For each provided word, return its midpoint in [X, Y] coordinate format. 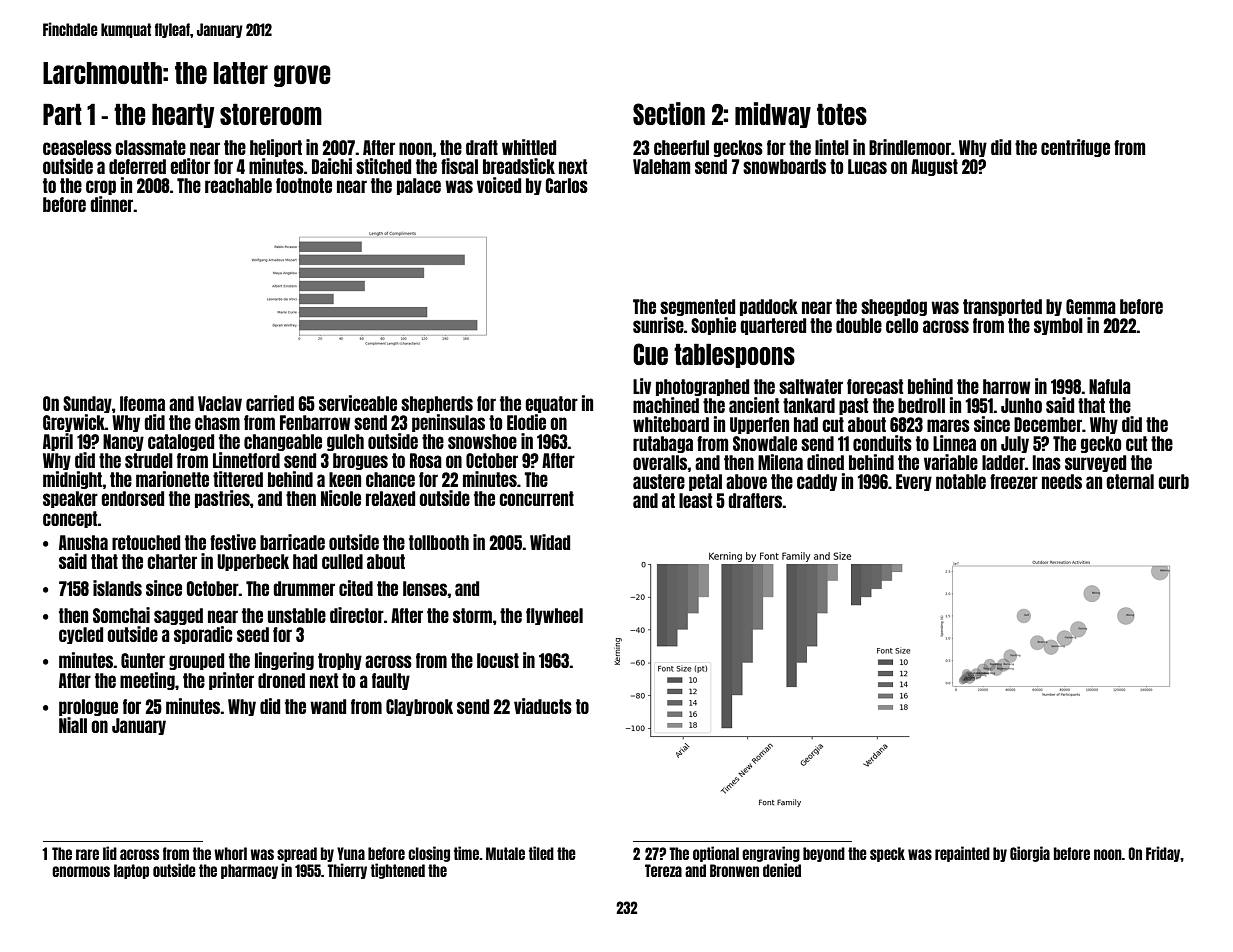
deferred [137, 166]
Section [669, 113]
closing [429, 854]
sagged [178, 616]
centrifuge [1075, 148]
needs [1062, 481]
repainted [962, 854]
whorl [230, 853]
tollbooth [439, 542]
